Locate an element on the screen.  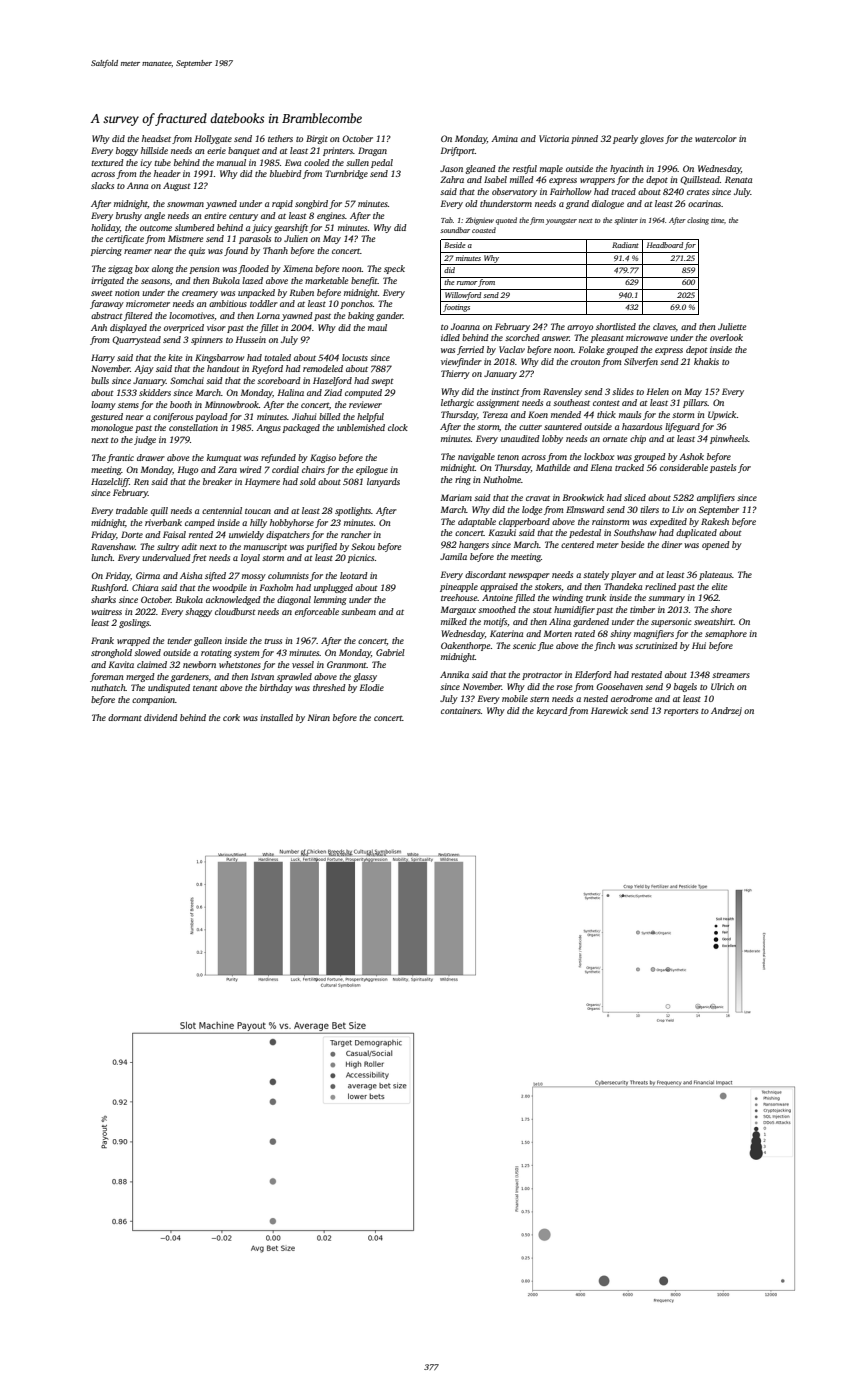
time is located at coordinates (717, 220).
